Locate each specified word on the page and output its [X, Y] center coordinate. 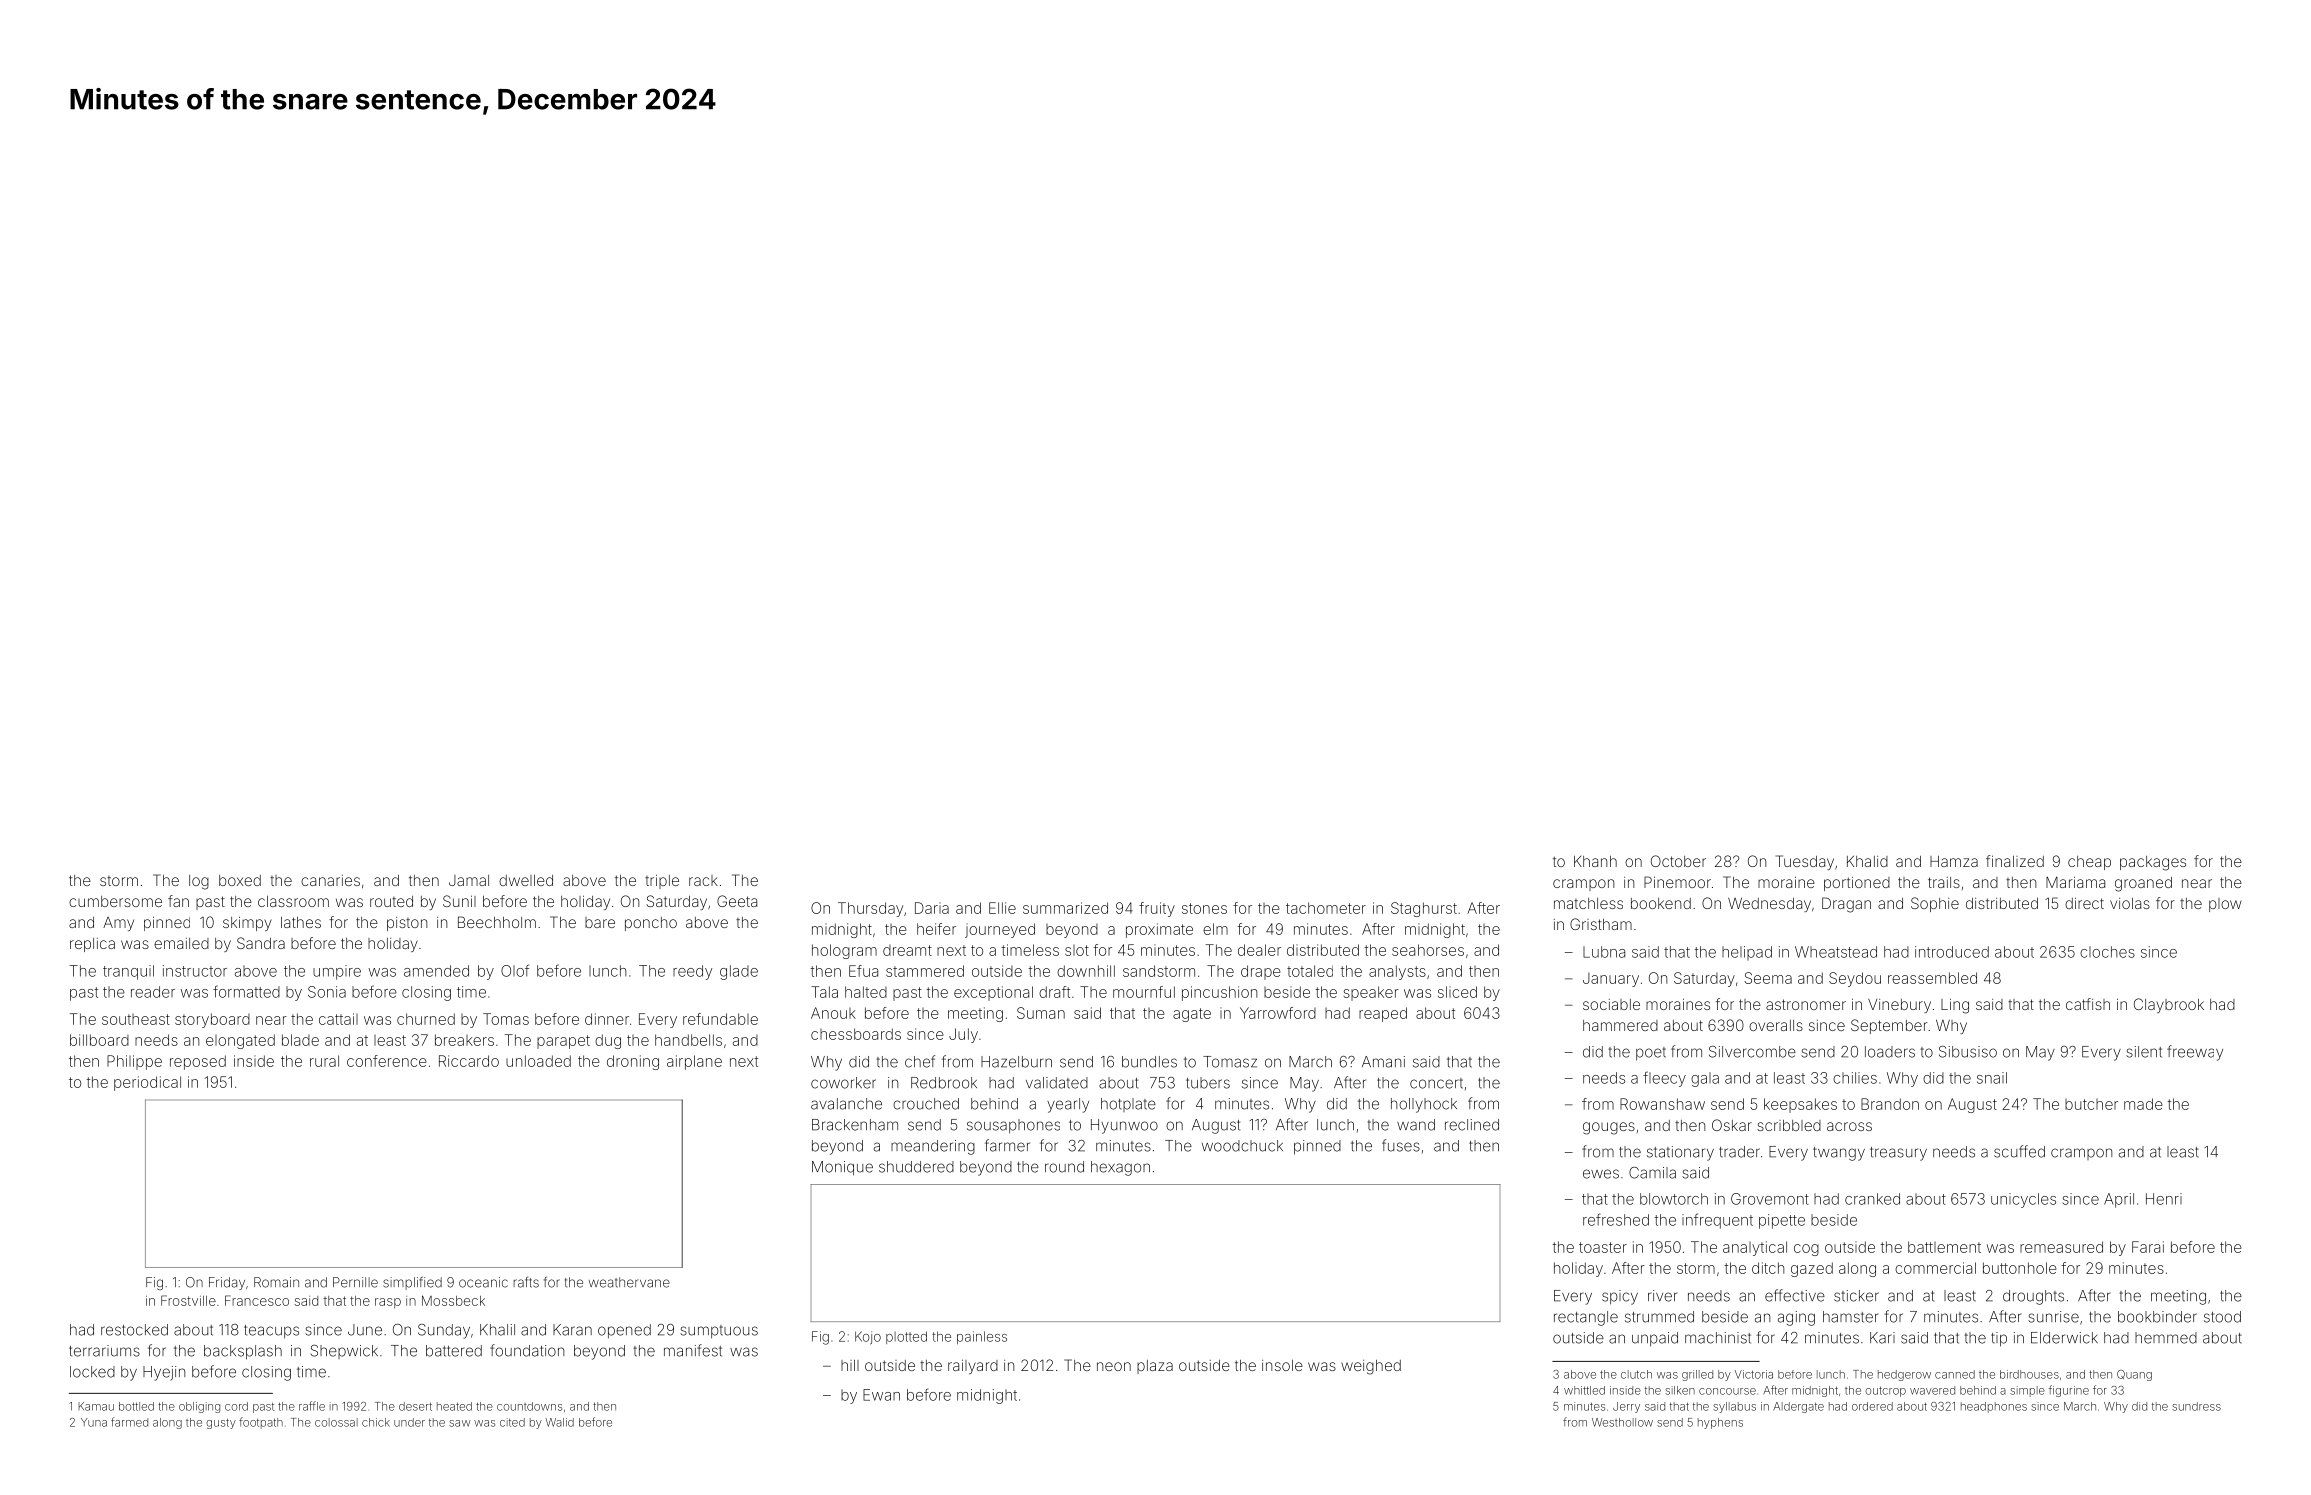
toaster [1603, 1247]
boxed [240, 880]
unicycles [2023, 1200]
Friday [227, 1283]
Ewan [881, 1395]
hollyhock [1424, 1105]
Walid [560, 1422]
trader [1739, 1152]
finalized [2015, 861]
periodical [147, 1083]
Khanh [1595, 861]
